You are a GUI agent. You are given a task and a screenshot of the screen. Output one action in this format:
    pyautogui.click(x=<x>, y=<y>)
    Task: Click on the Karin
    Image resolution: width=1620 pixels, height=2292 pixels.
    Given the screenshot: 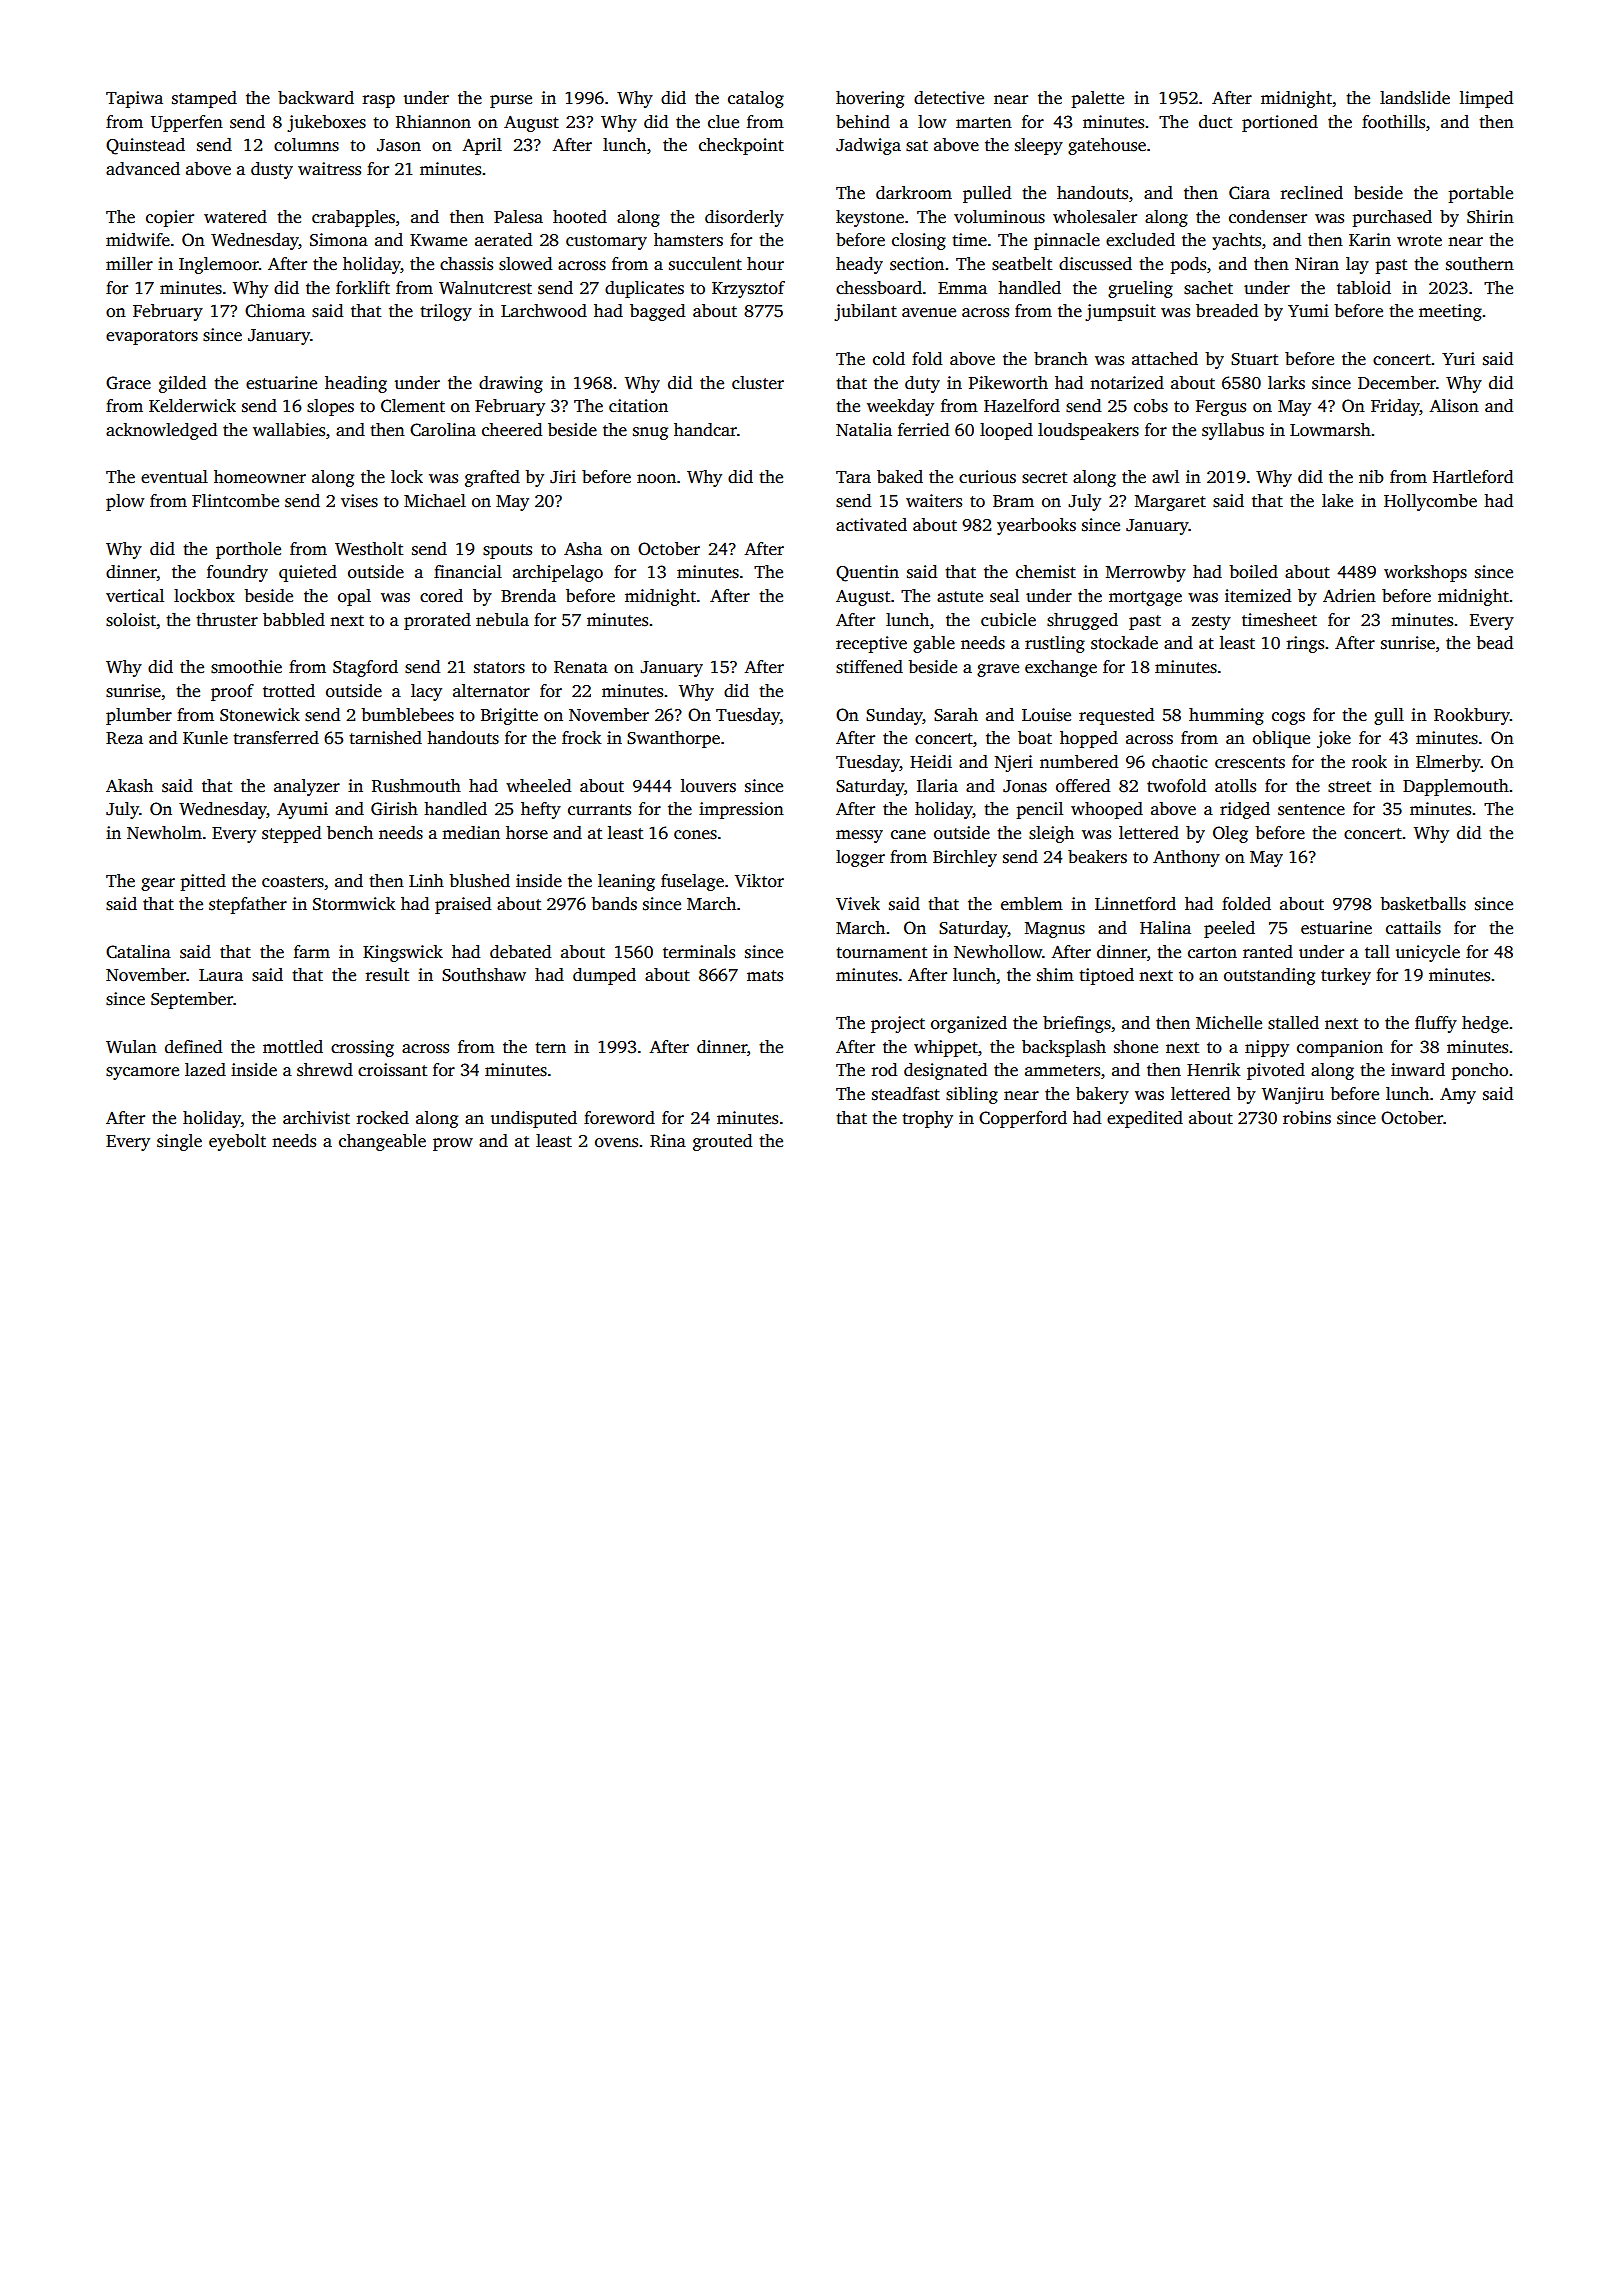 What is the action you would take?
    pyautogui.click(x=1370, y=239)
